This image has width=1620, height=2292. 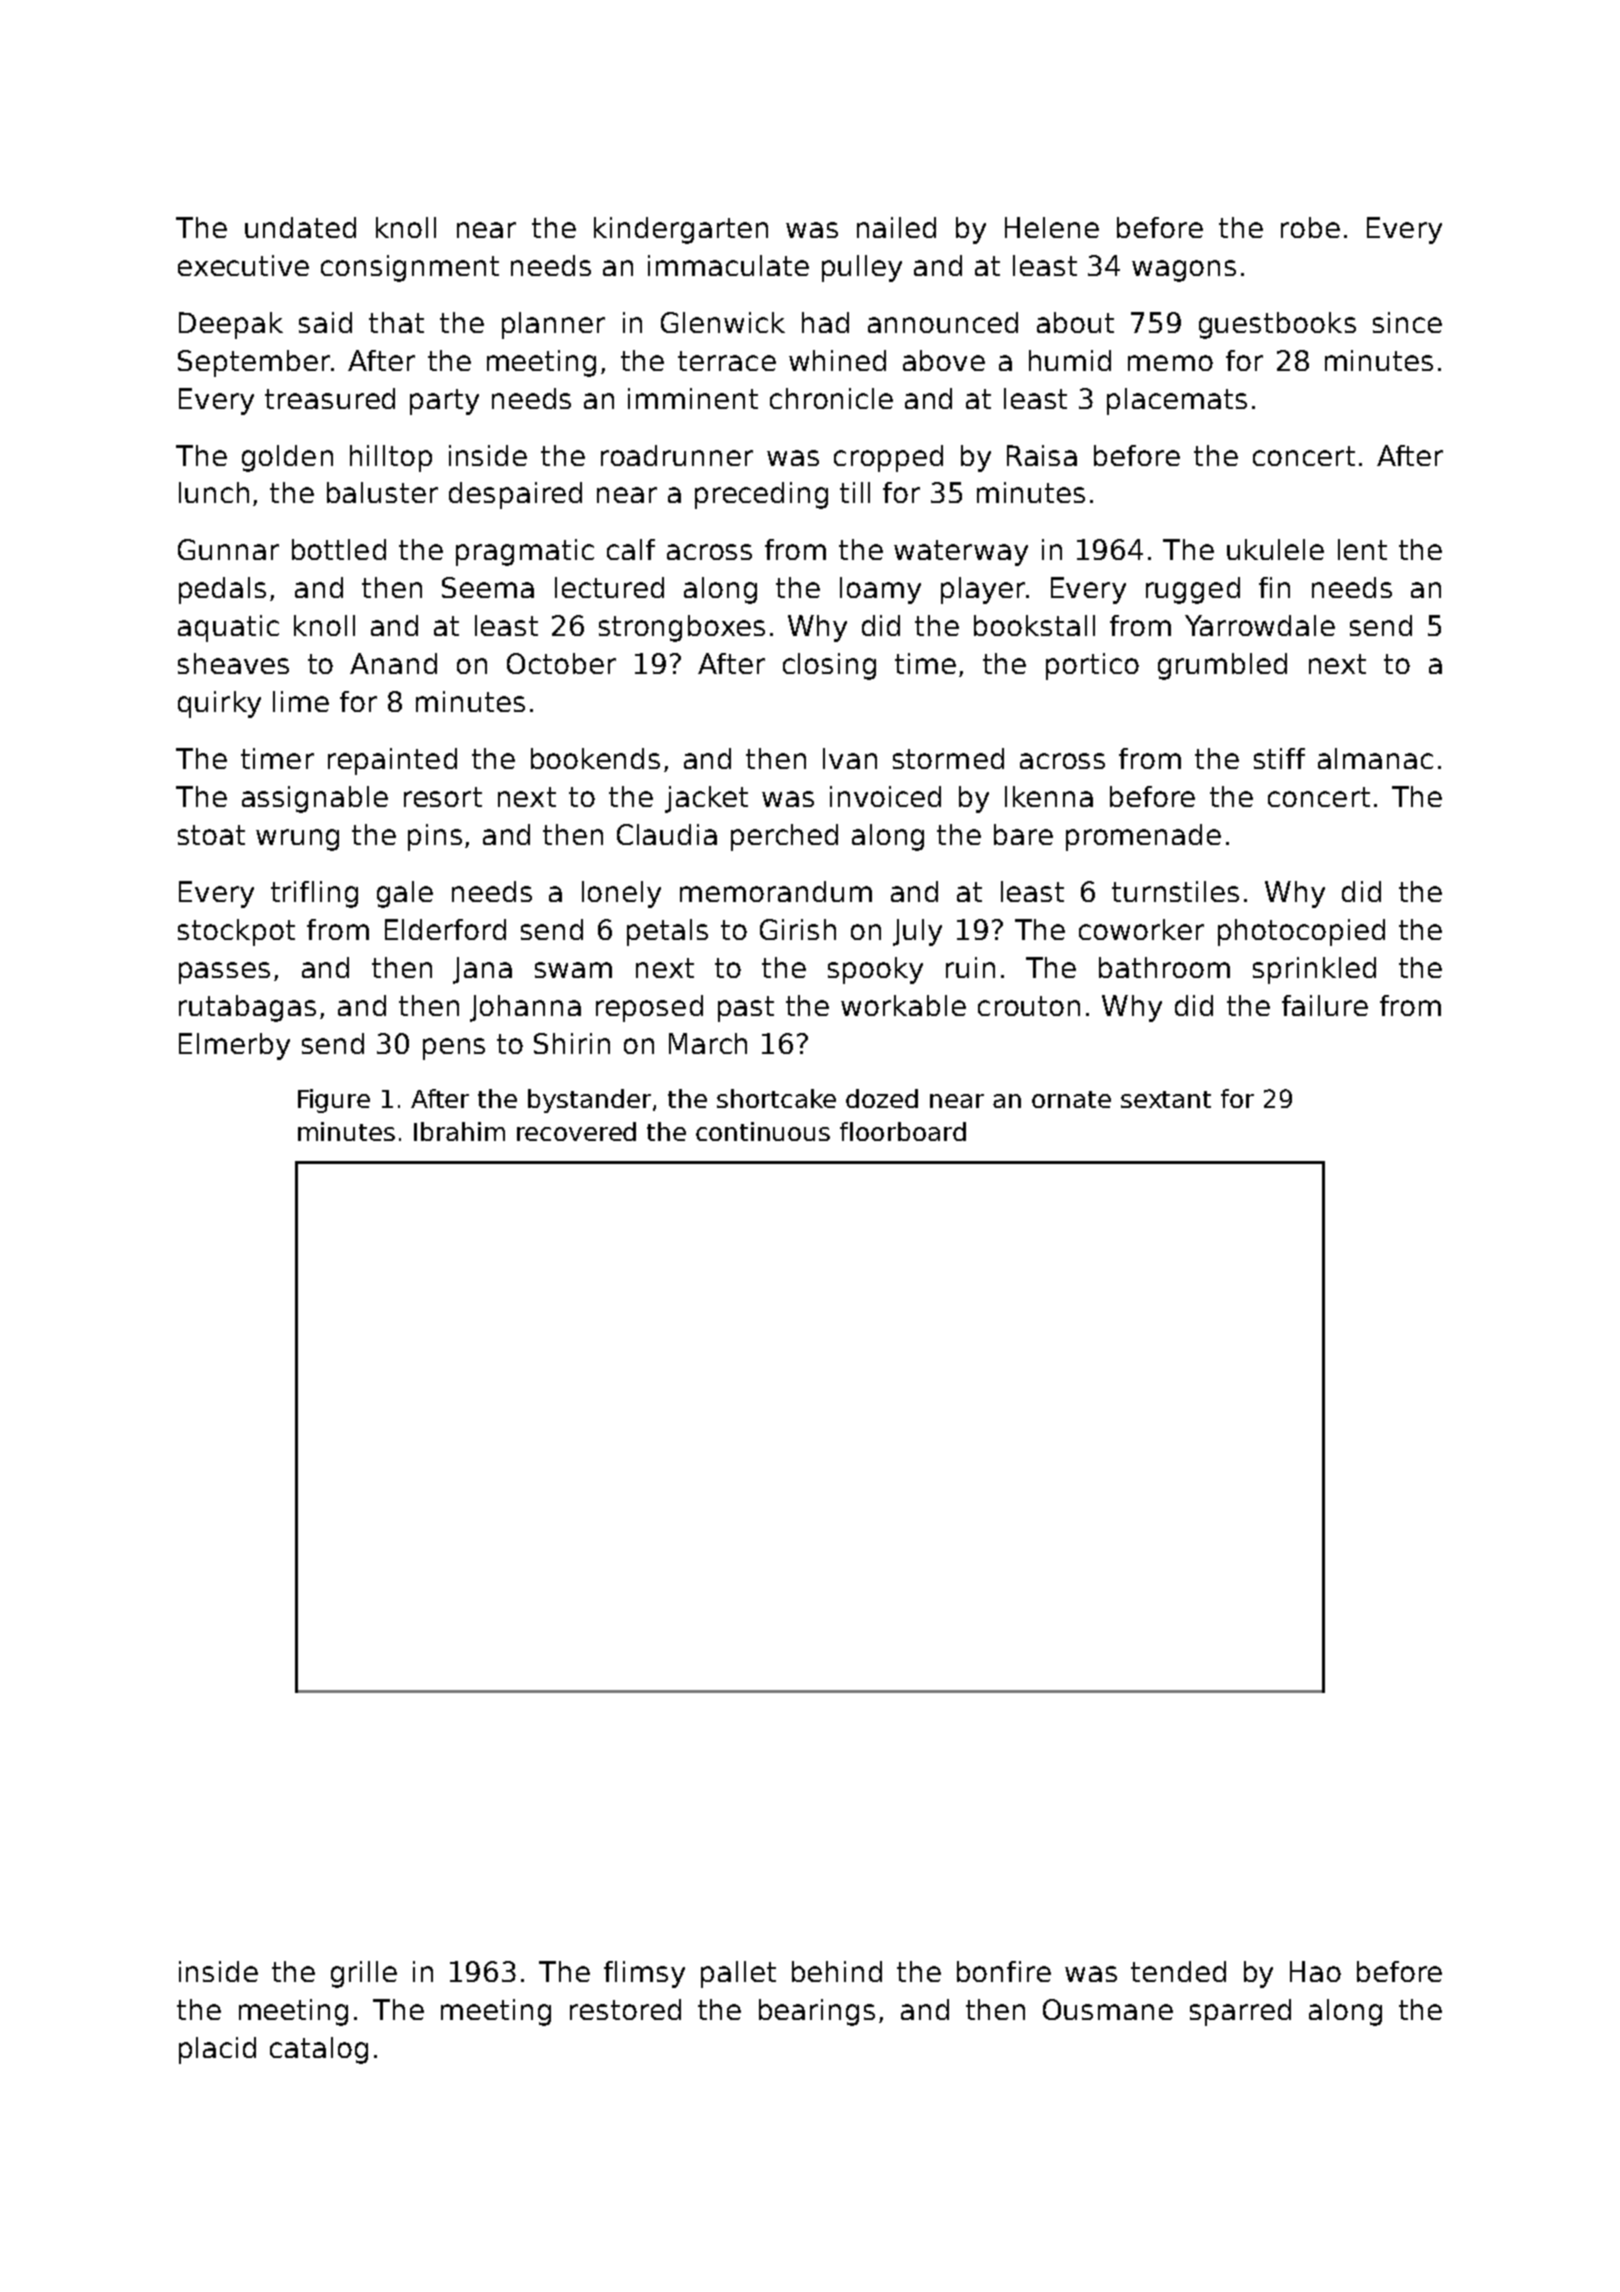 What do you see at coordinates (1177, 401) in the image?
I see `placemats` at bounding box center [1177, 401].
